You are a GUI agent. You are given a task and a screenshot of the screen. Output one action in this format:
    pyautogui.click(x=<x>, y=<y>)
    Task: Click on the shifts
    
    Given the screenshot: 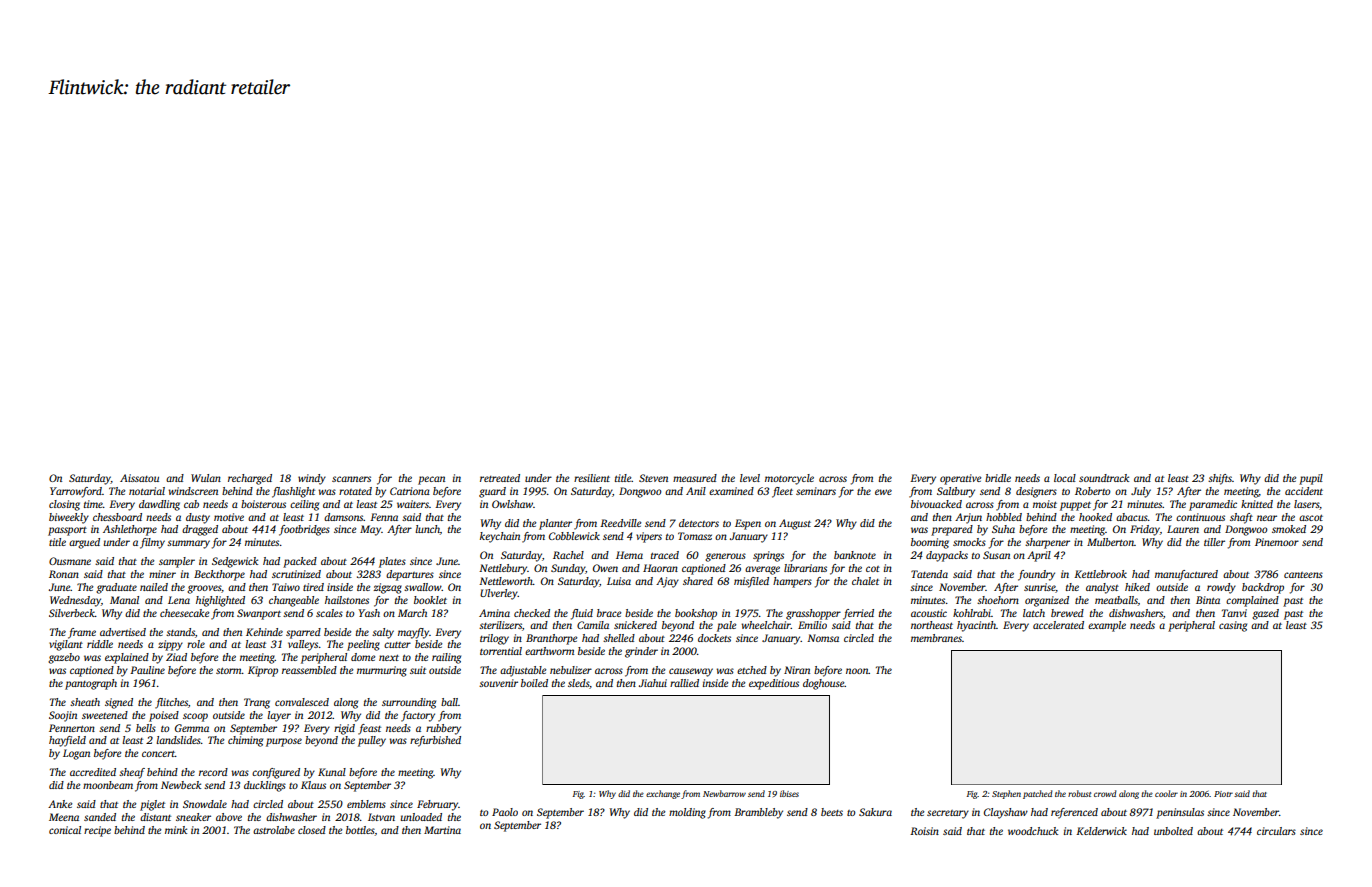 What is the action you would take?
    pyautogui.click(x=1220, y=479)
